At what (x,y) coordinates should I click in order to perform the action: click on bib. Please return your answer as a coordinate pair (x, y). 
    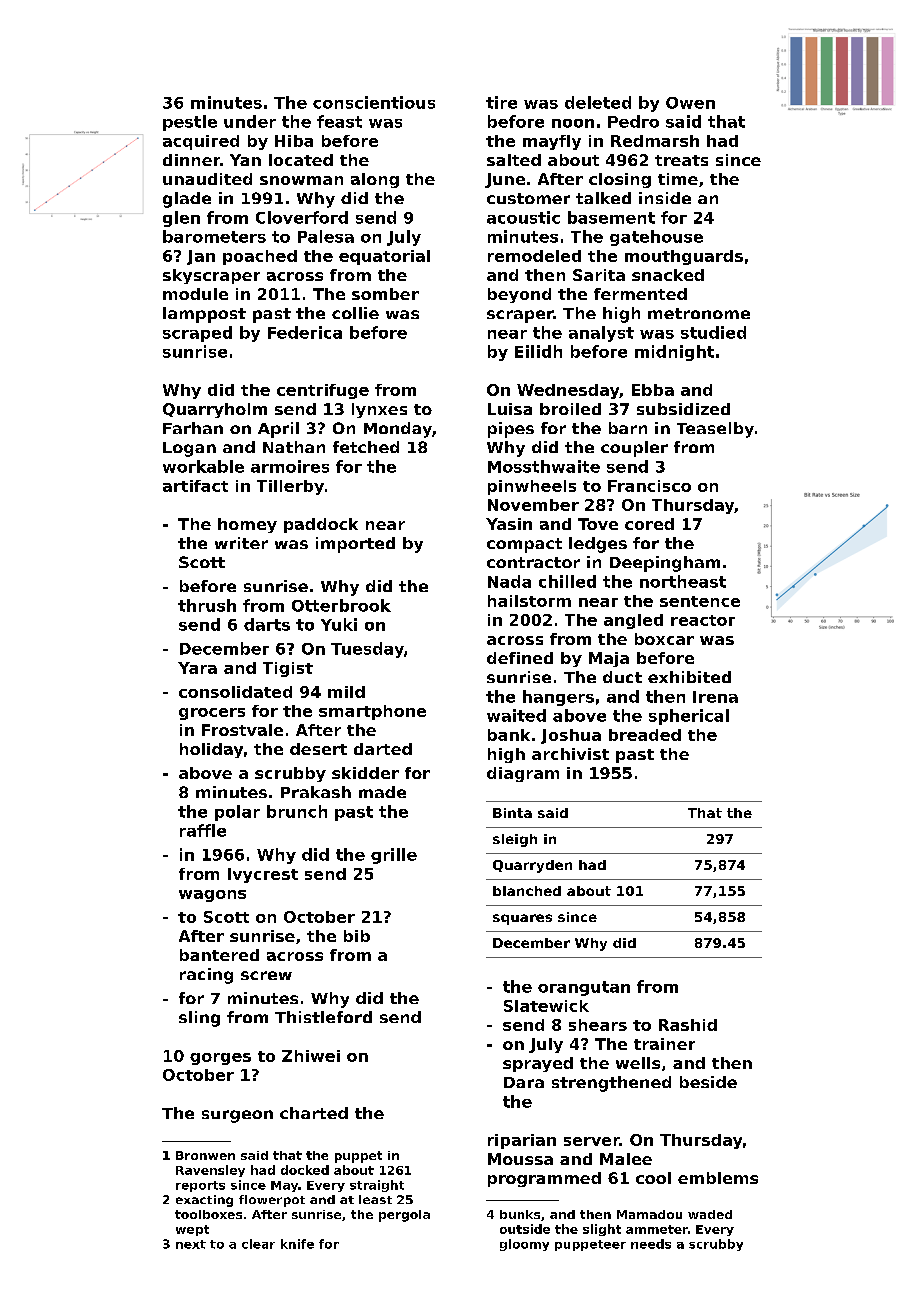
    Looking at the image, I should click on (357, 936).
